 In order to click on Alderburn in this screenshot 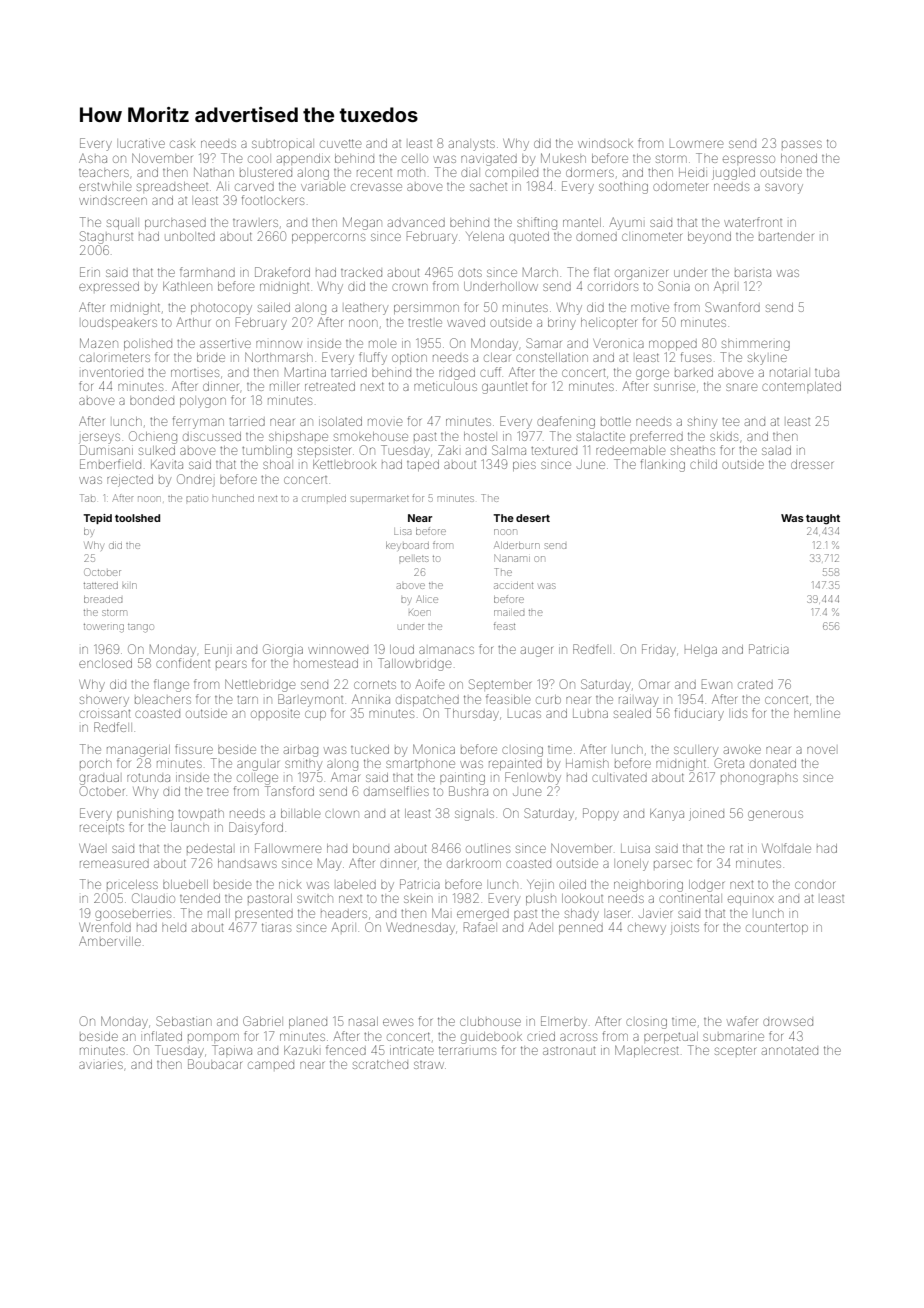, I will do `click(517, 545)`.
